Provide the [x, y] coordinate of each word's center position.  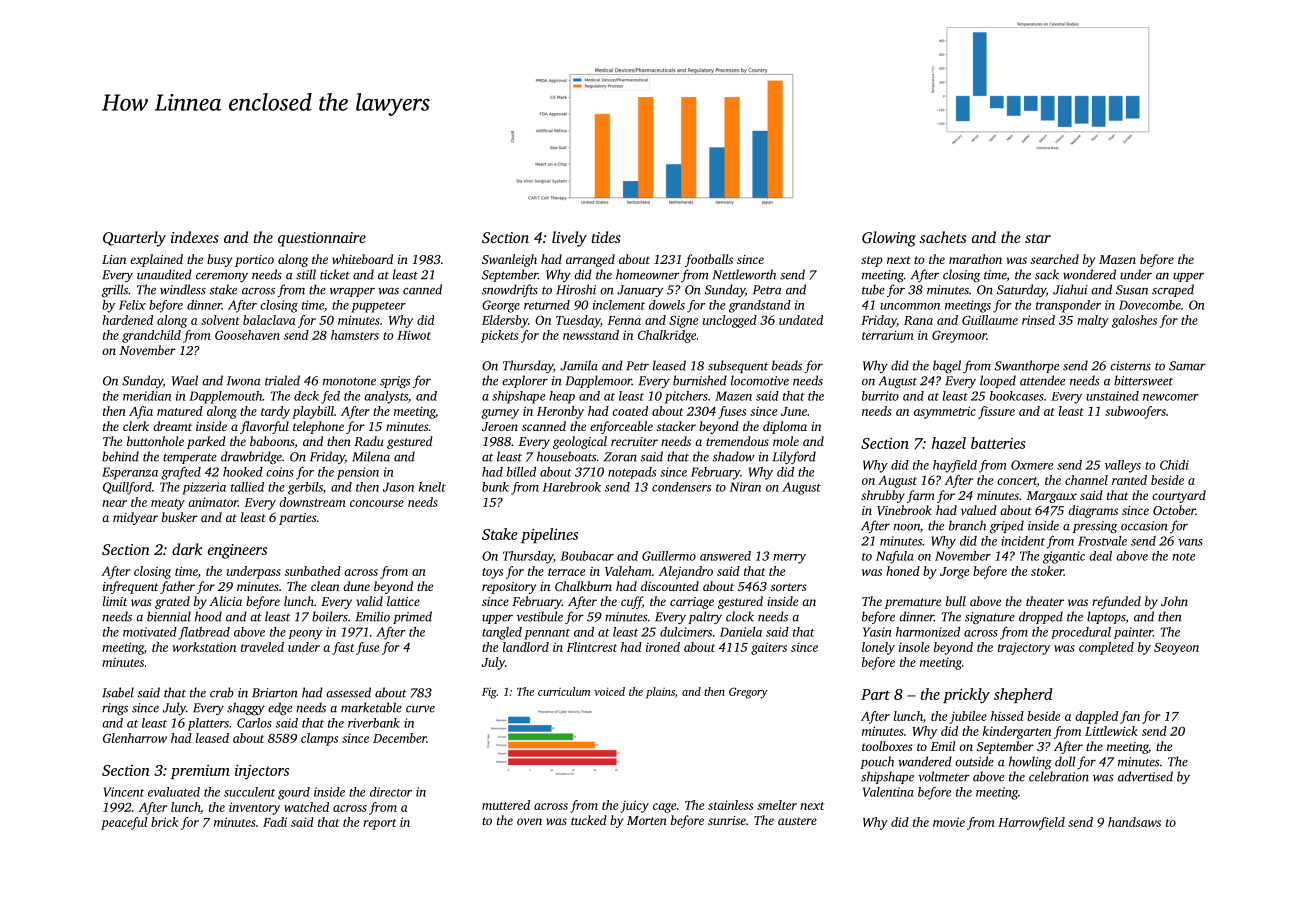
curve [420, 709]
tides [606, 237]
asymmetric [945, 412]
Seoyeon [1176, 648]
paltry [705, 617]
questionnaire [322, 239]
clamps [319, 739]
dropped [1041, 617]
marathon [975, 259]
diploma [785, 427]
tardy [275, 412]
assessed [348, 692]
